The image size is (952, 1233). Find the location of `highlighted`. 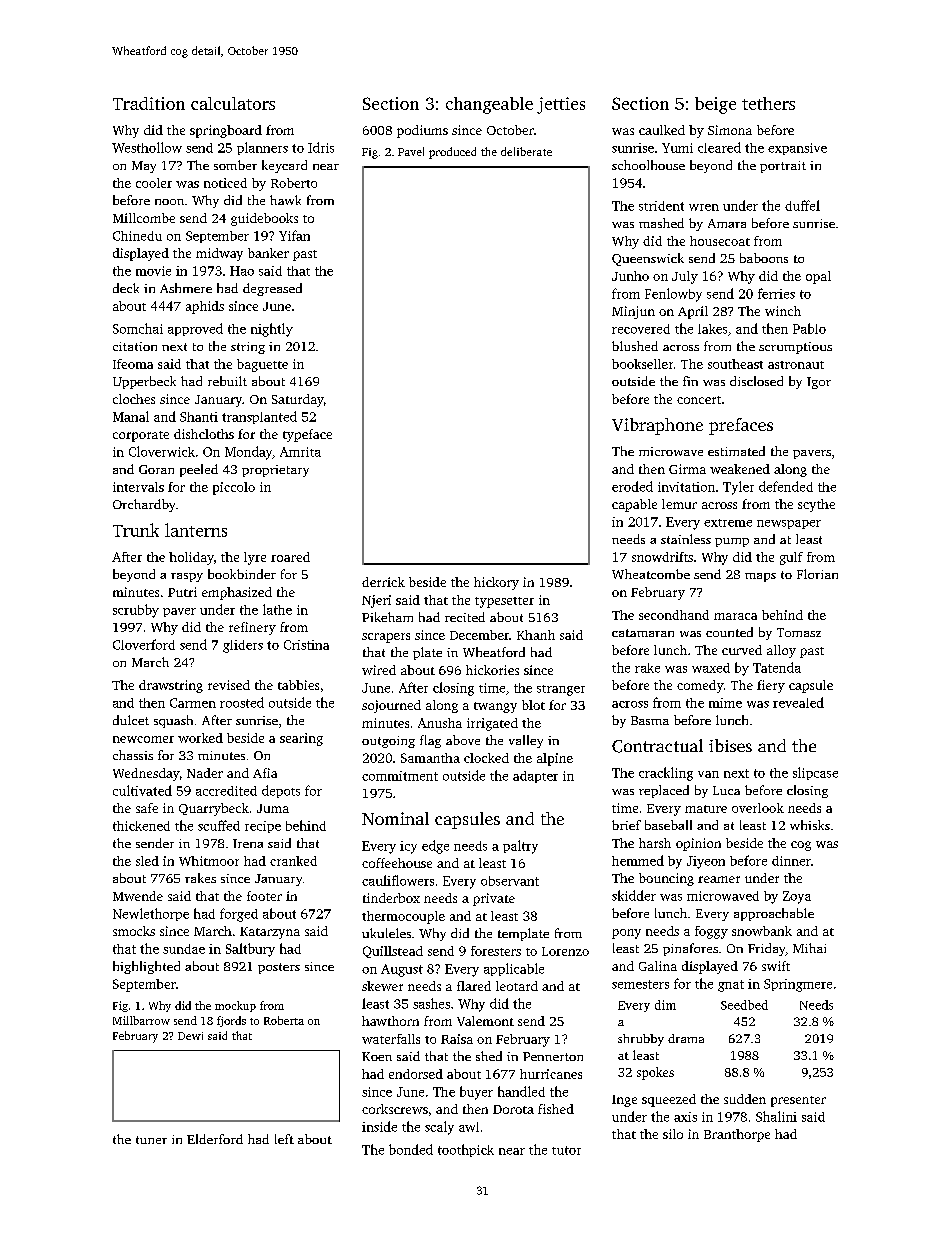

highlighted is located at coordinates (146, 967).
